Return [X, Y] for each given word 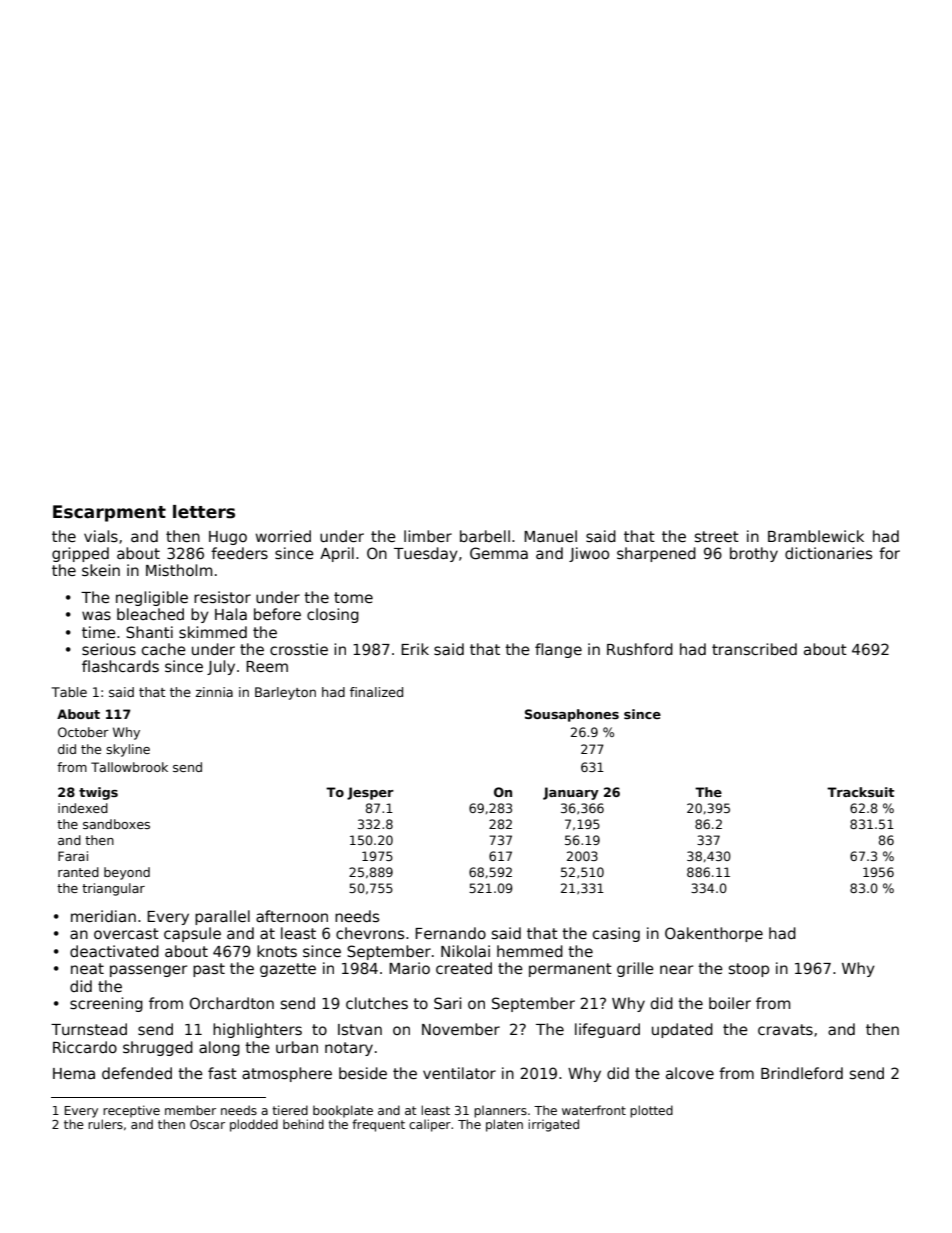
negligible [152, 598]
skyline [128, 750]
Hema [74, 1073]
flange [558, 650]
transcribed [754, 649]
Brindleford [802, 1073]
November [461, 1029]
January [571, 793]
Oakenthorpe [714, 934]
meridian [103, 916]
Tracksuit [860, 792]
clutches [377, 1003]
